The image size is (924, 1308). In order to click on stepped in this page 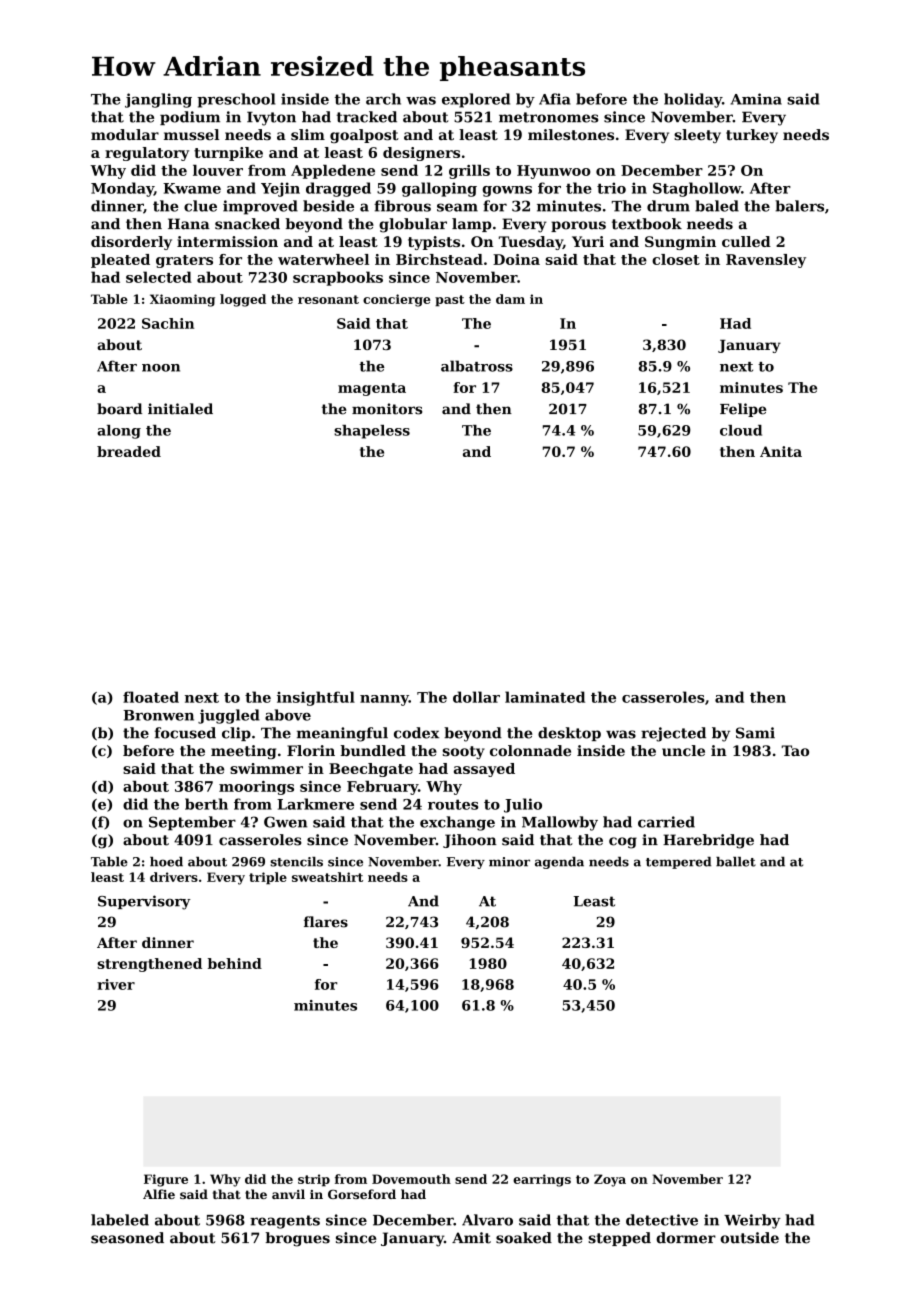, I will do `click(619, 1239)`.
